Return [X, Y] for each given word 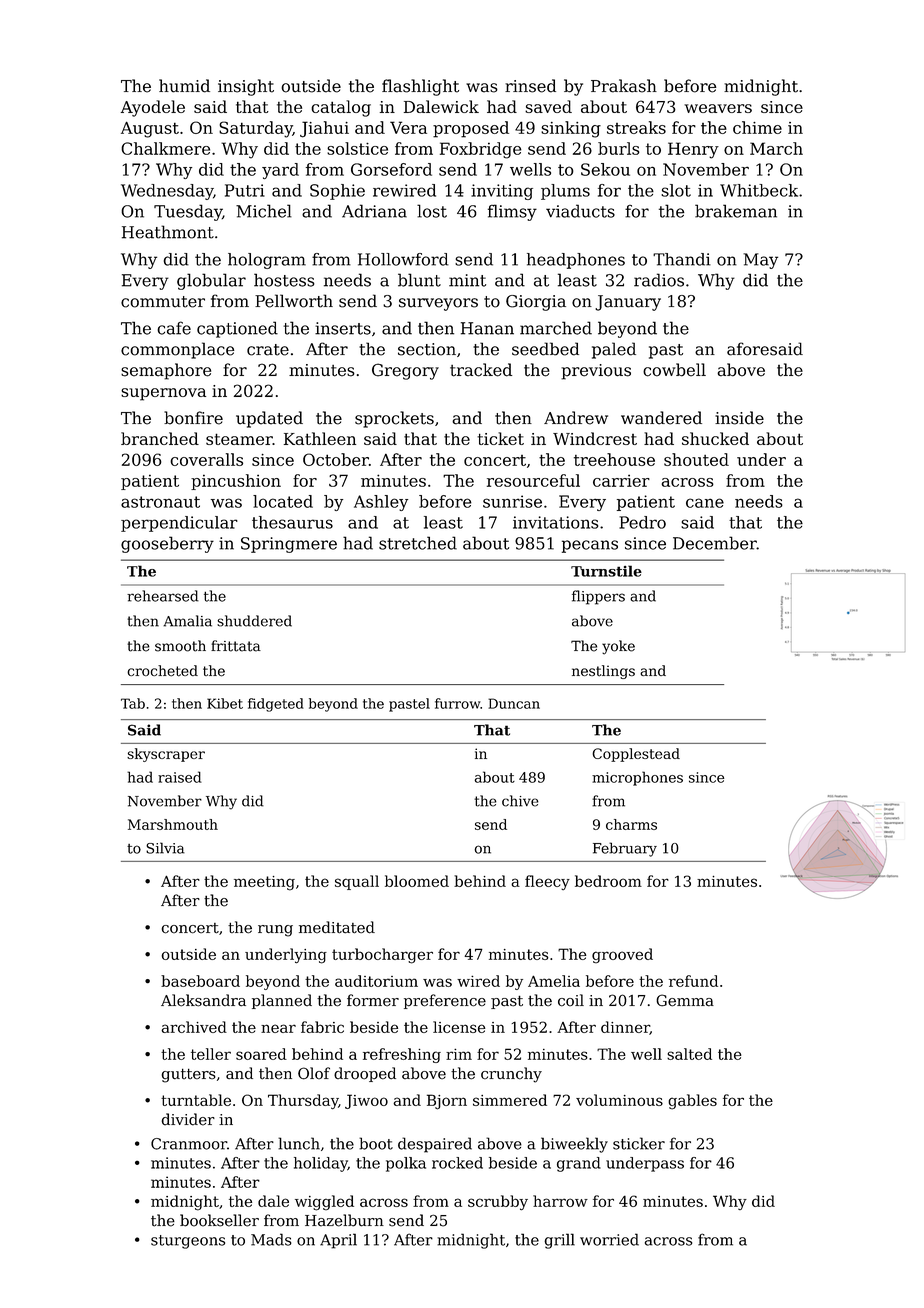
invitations [555, 522]
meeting [264, 883]
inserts [343, 328]
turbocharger [382, 956]
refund [693, 981]
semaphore [166, 371]
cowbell [674, 370]
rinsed [530, 86]
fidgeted [276, 705]
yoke [618, 647]
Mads [271, 1239]
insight [246, 87]
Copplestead [636, 755]
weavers [718, 108]
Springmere [289, 545]
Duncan [514, 703]
